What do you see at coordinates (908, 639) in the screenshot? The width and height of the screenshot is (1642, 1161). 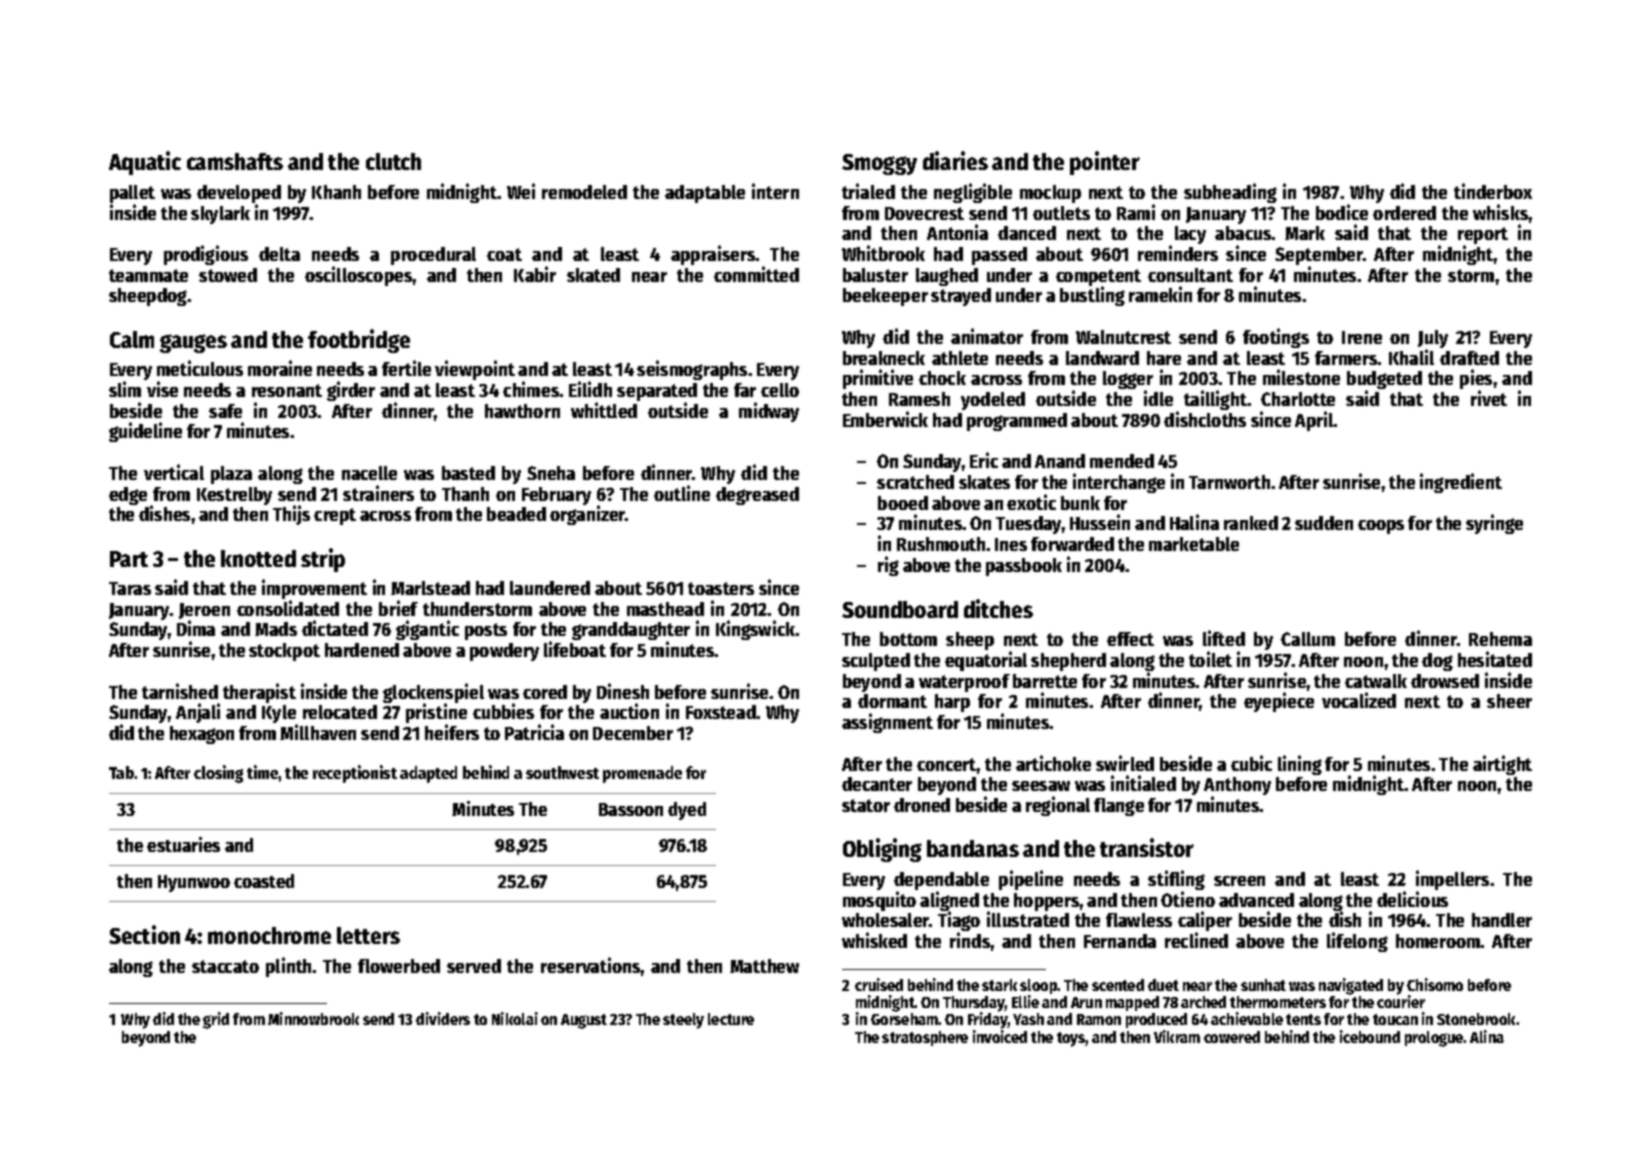 I see `bottom` at bounding box center [908, 639].
